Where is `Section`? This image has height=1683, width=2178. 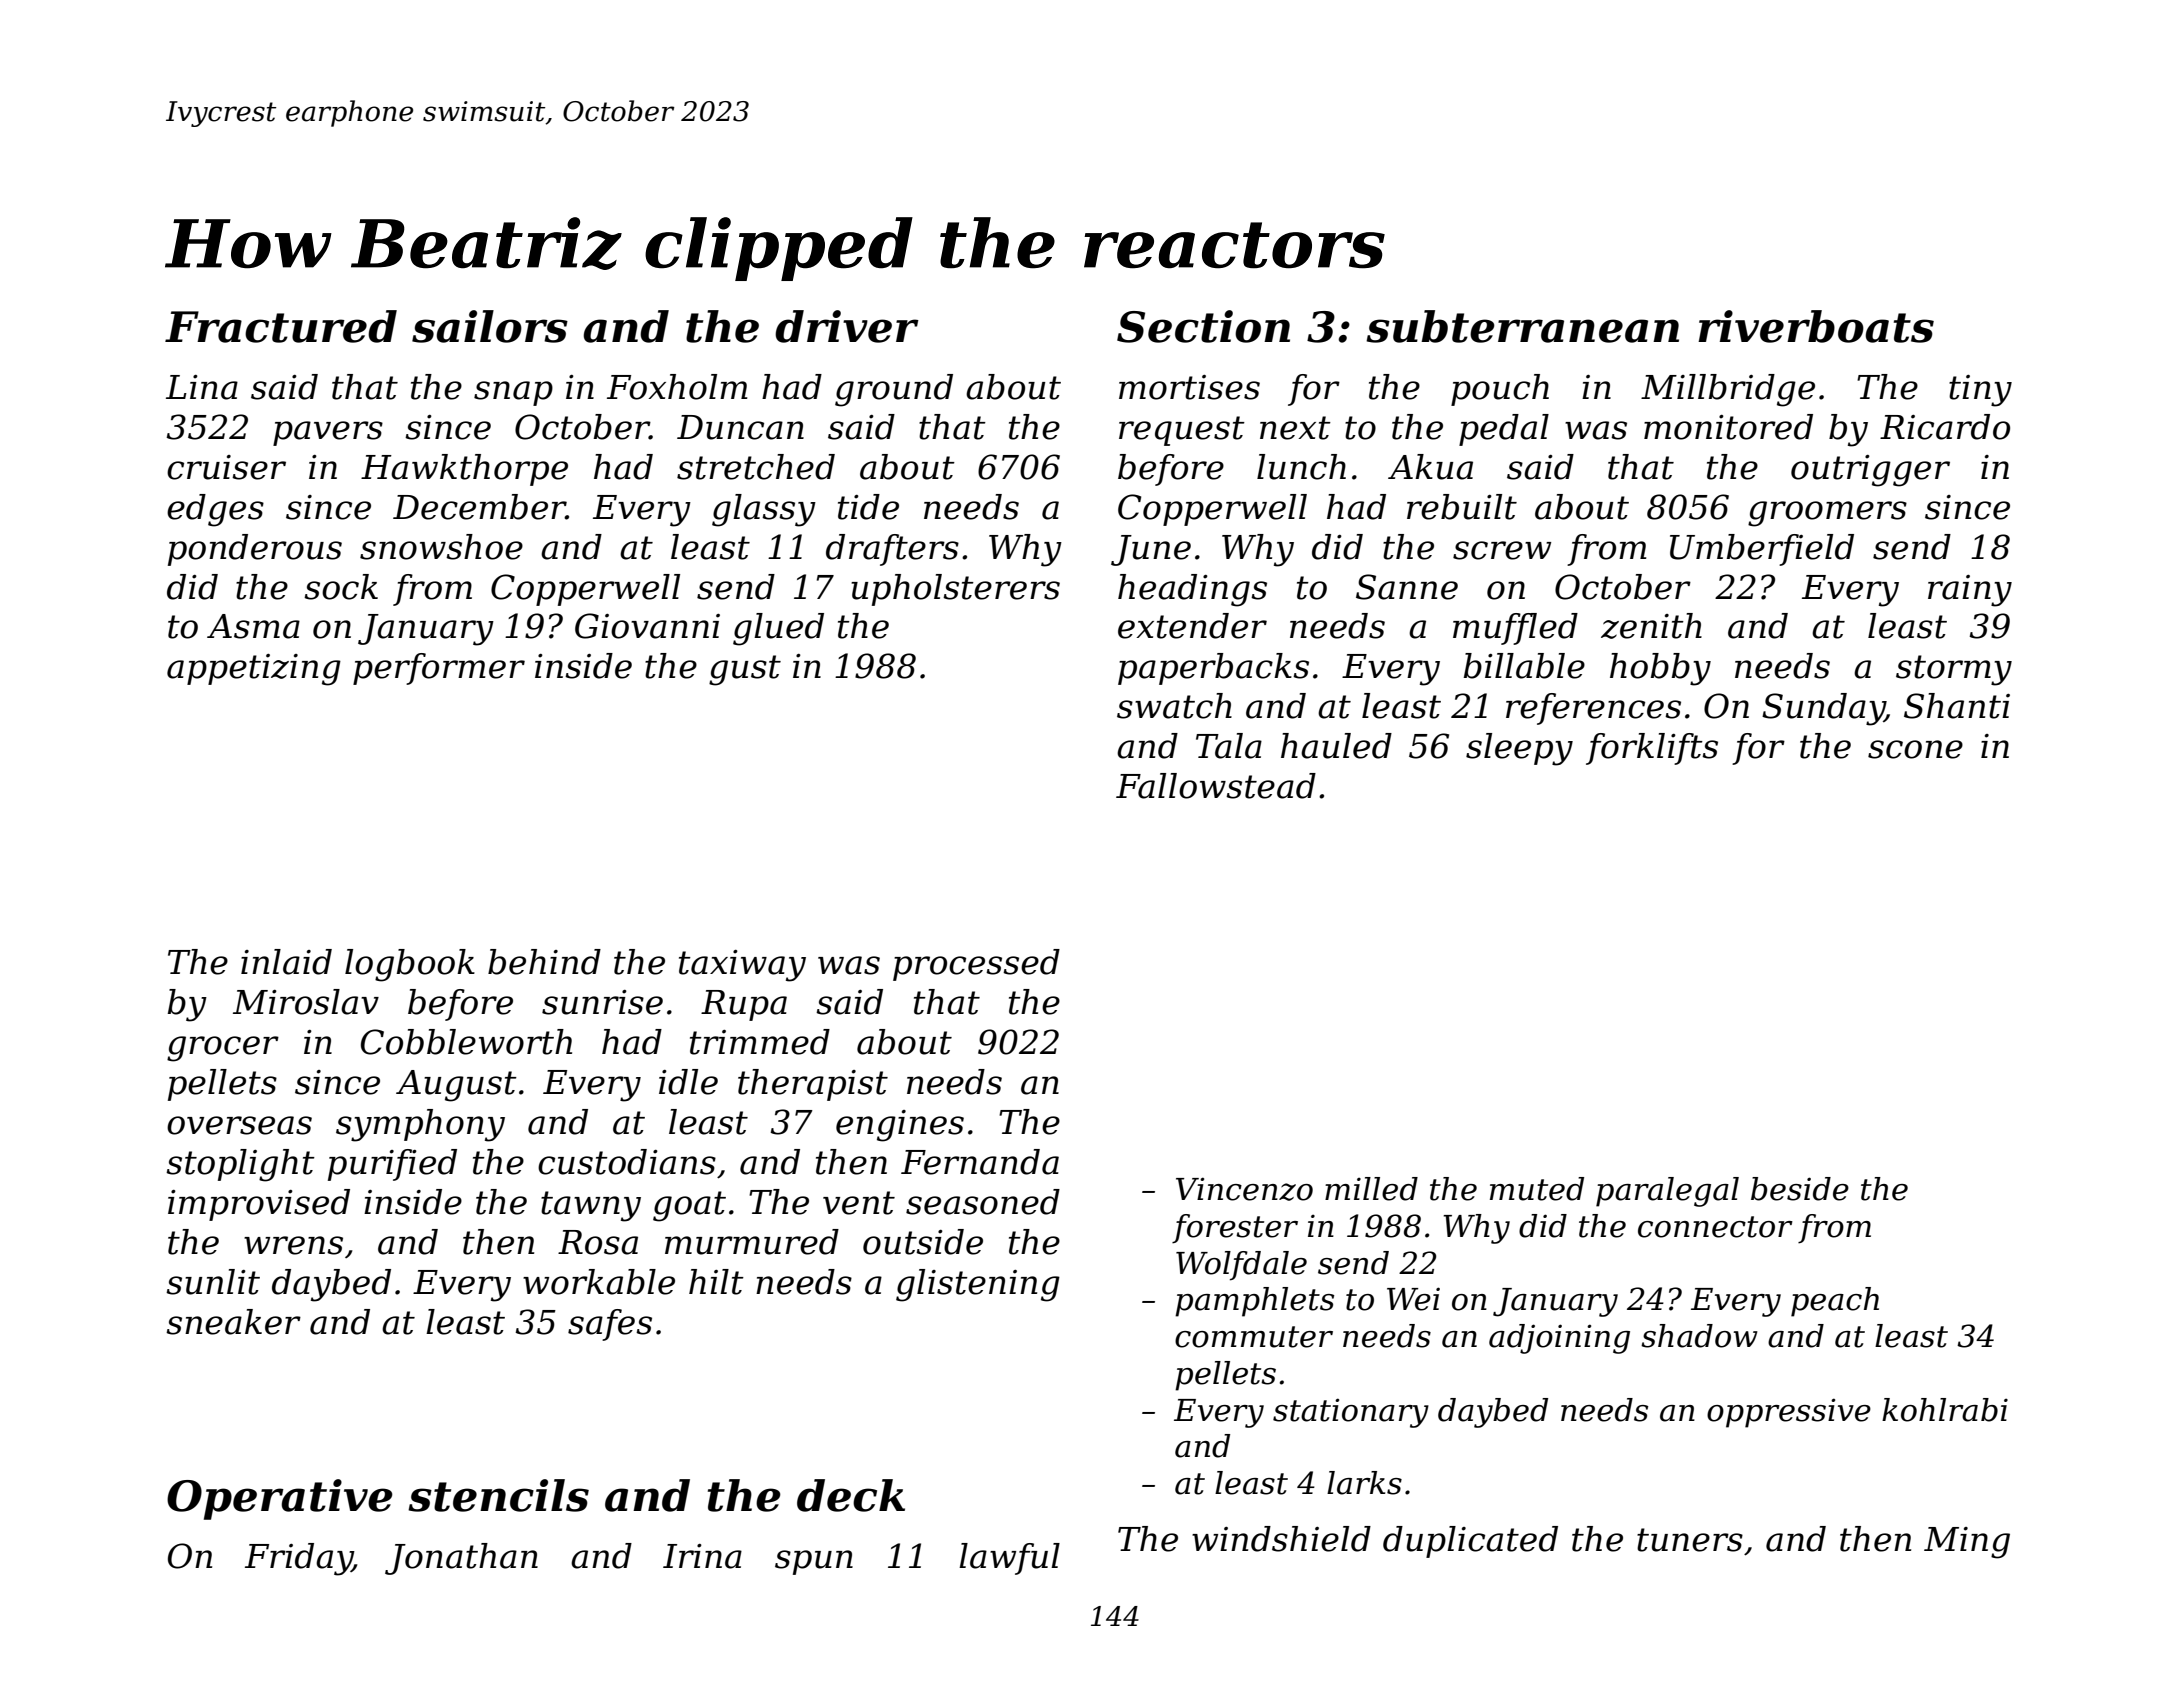 Section is located at coordinates (1203, 326).
